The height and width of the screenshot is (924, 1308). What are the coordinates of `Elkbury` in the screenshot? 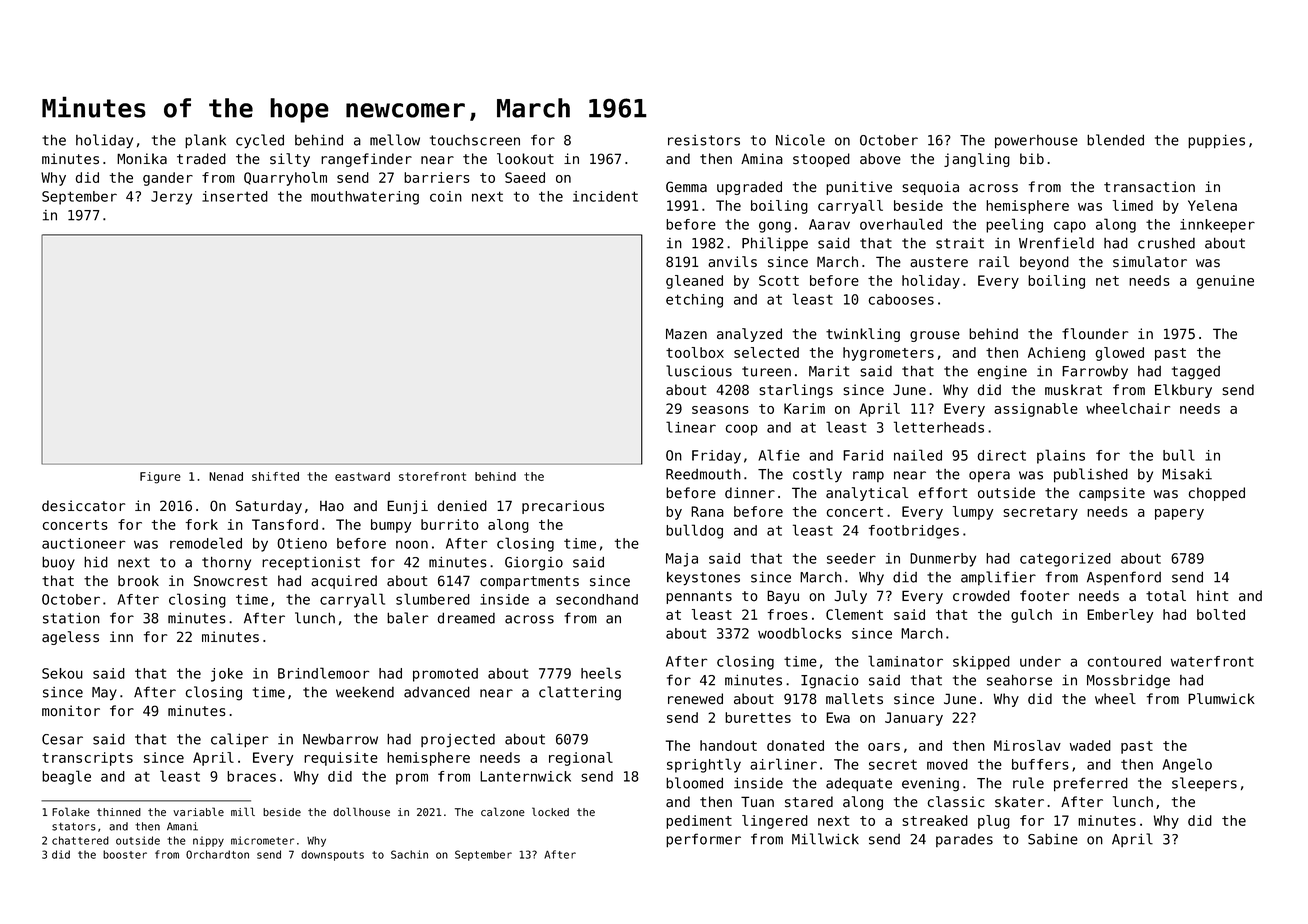 It's located at (1183, 391).
